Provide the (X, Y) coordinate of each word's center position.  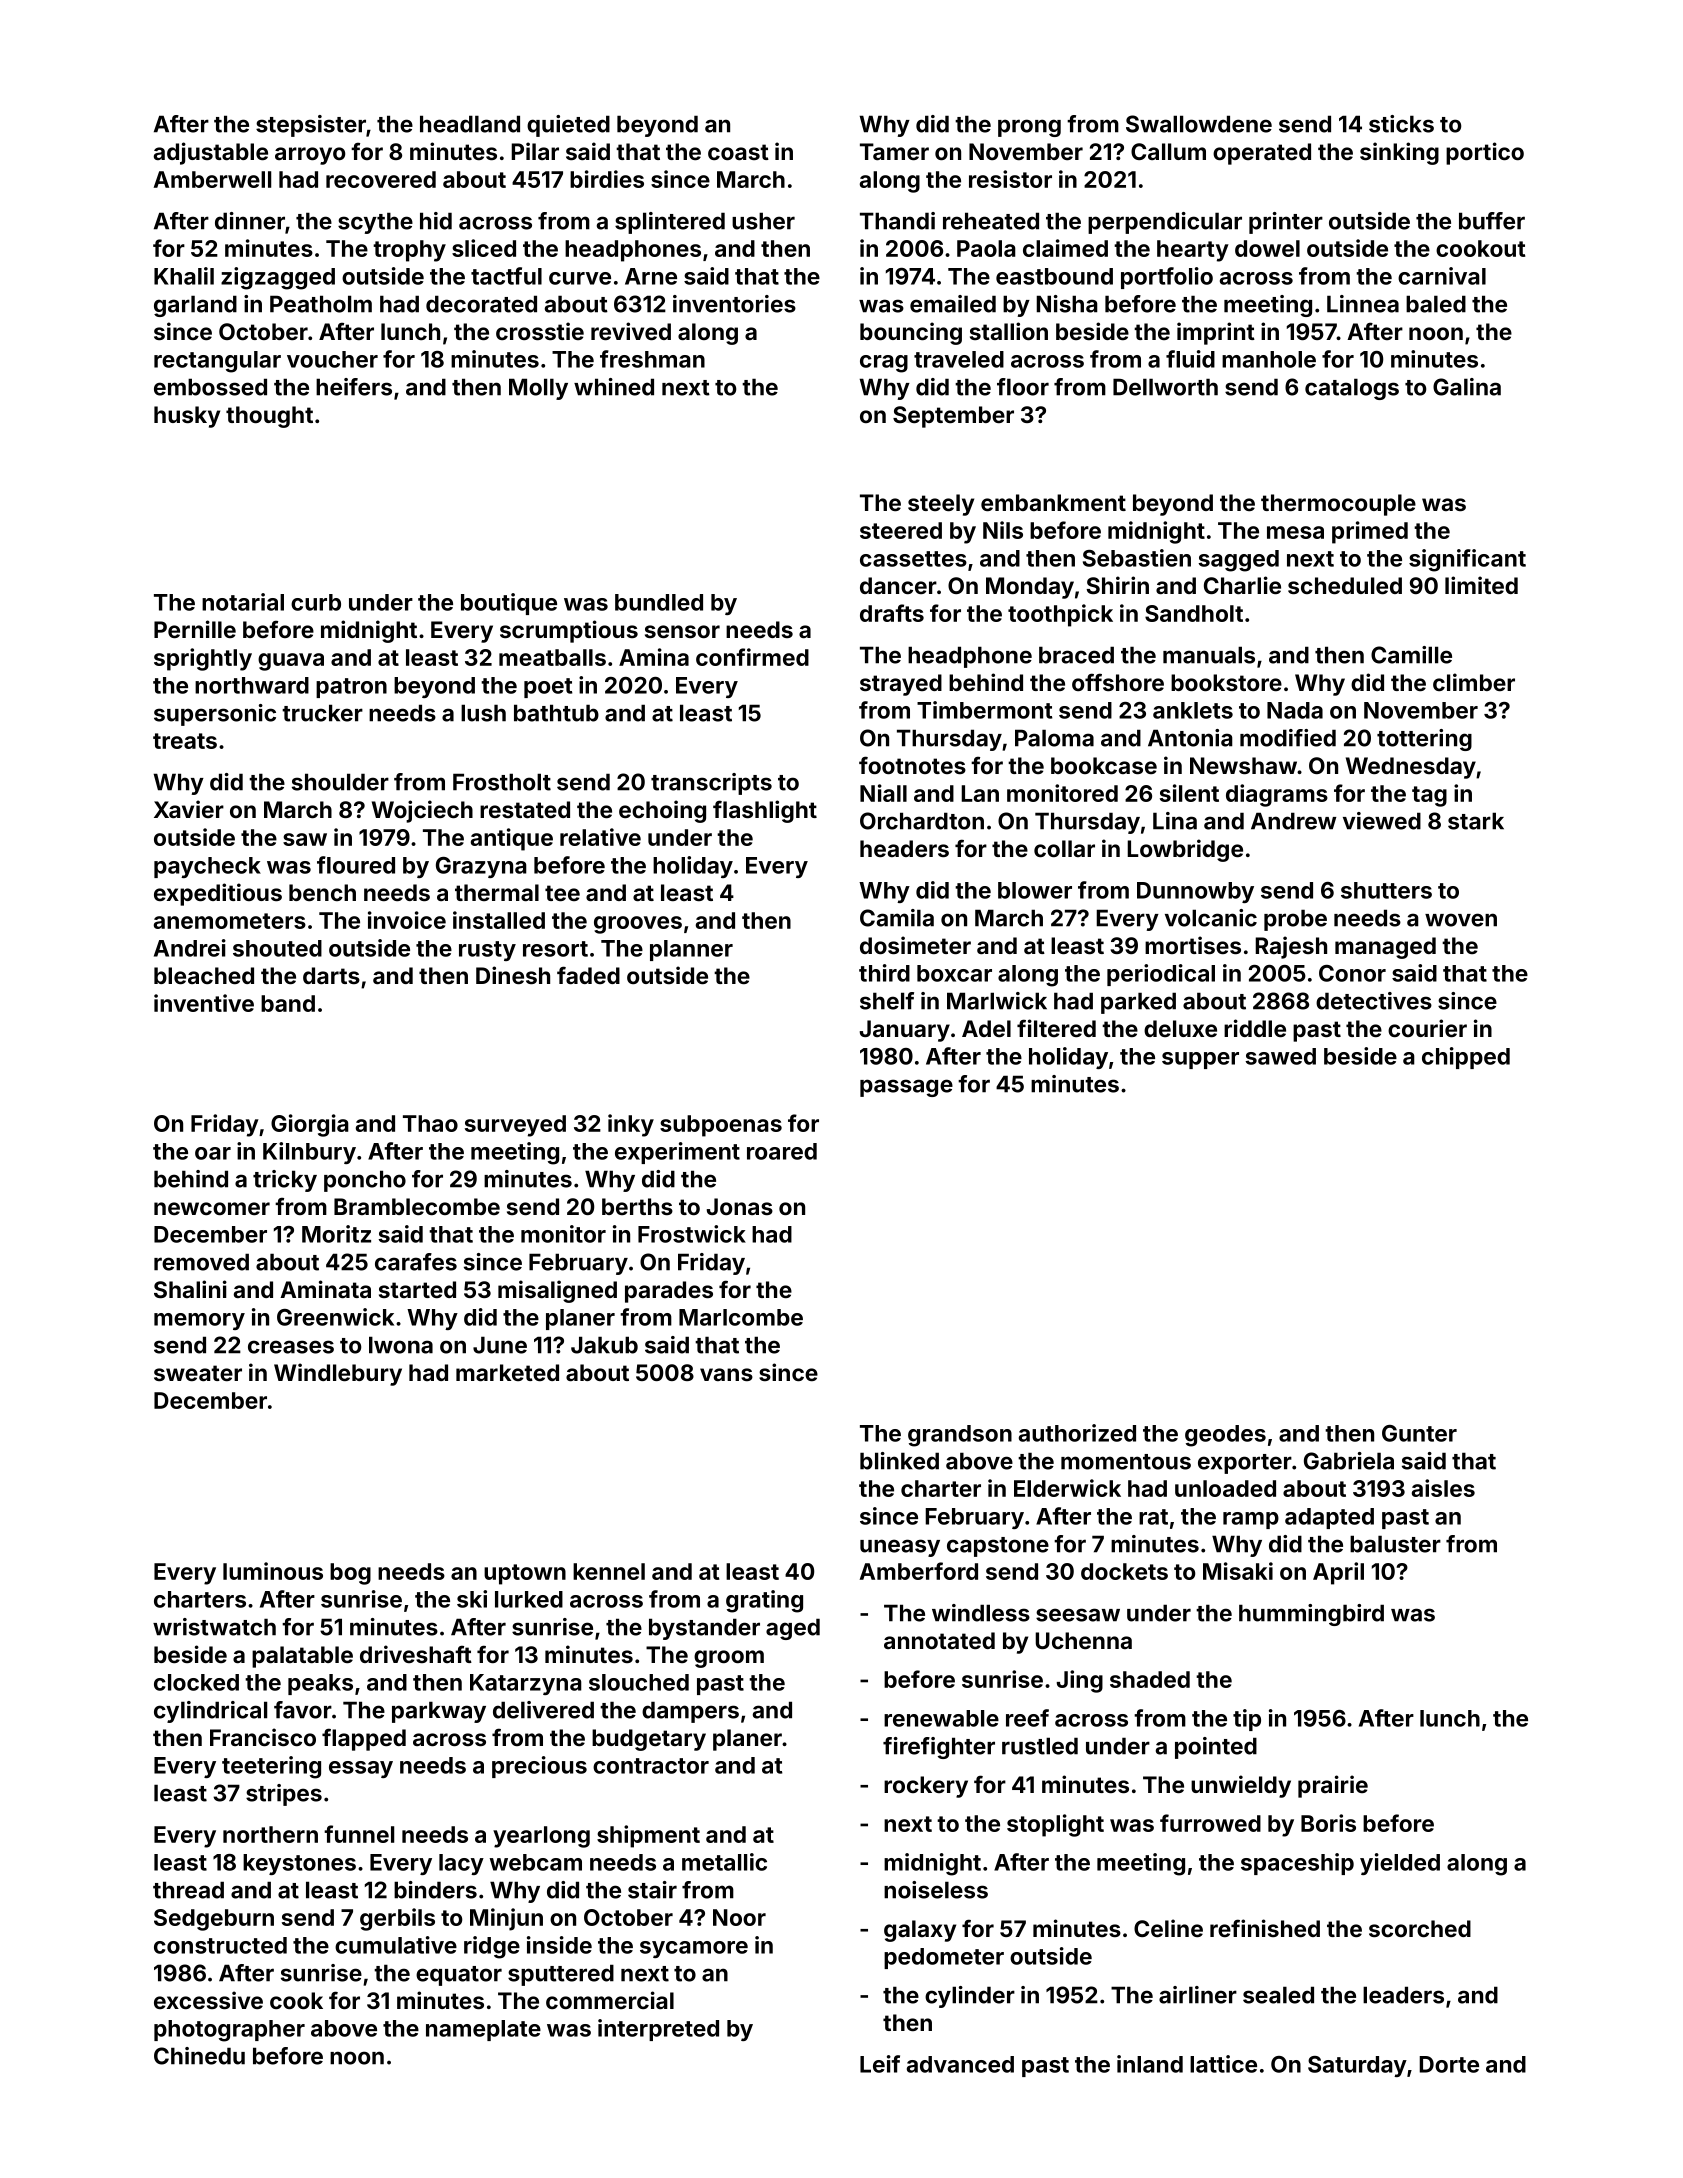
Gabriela (1349, 1461)
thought (269, 417)
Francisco (263, 1737)
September (953, 417)
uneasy (900, 1548)
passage (906, 1088)
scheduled (1345, 585)
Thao (430, 1123)
